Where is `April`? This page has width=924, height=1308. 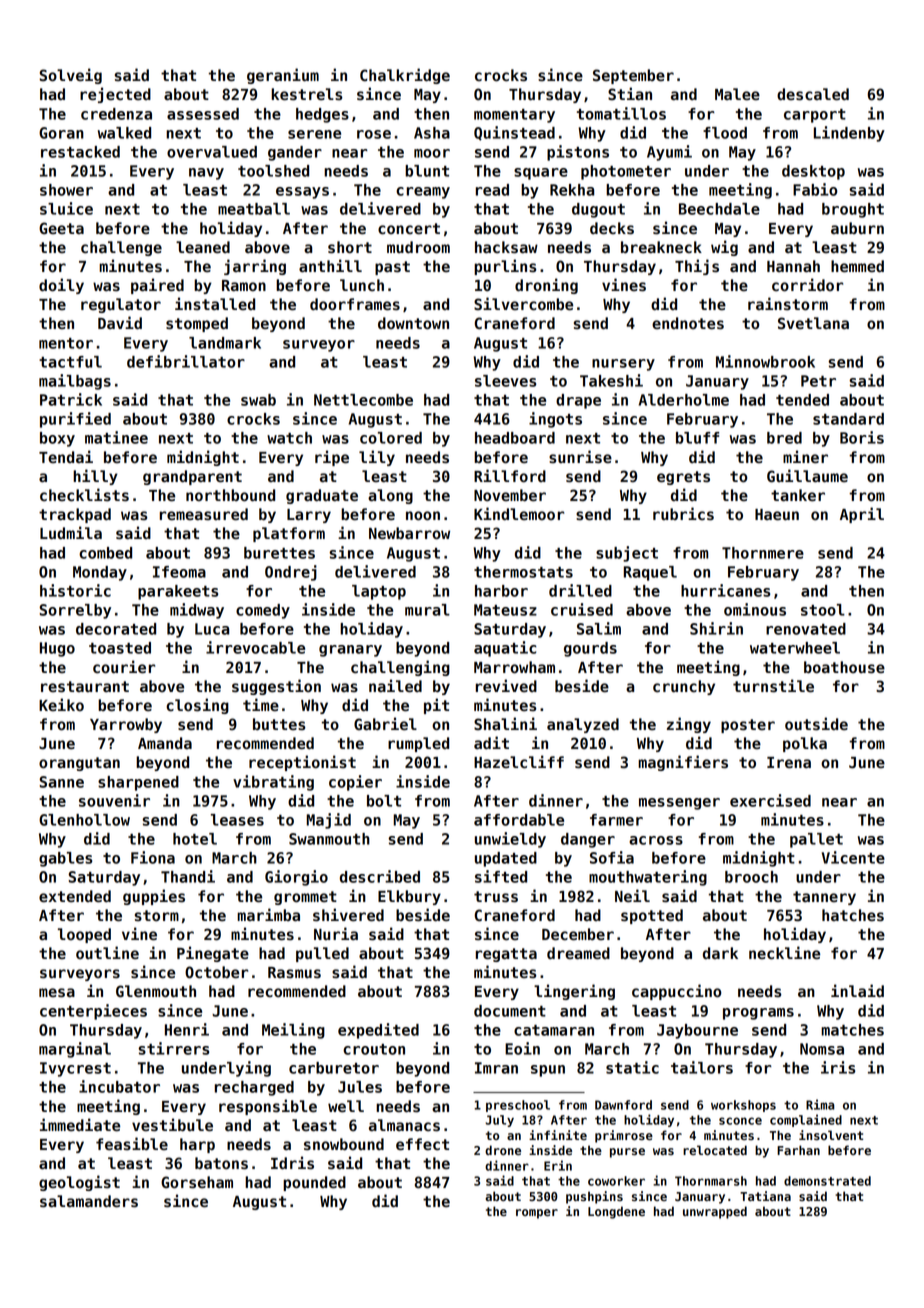
April is located at coordinates (862, 515).
